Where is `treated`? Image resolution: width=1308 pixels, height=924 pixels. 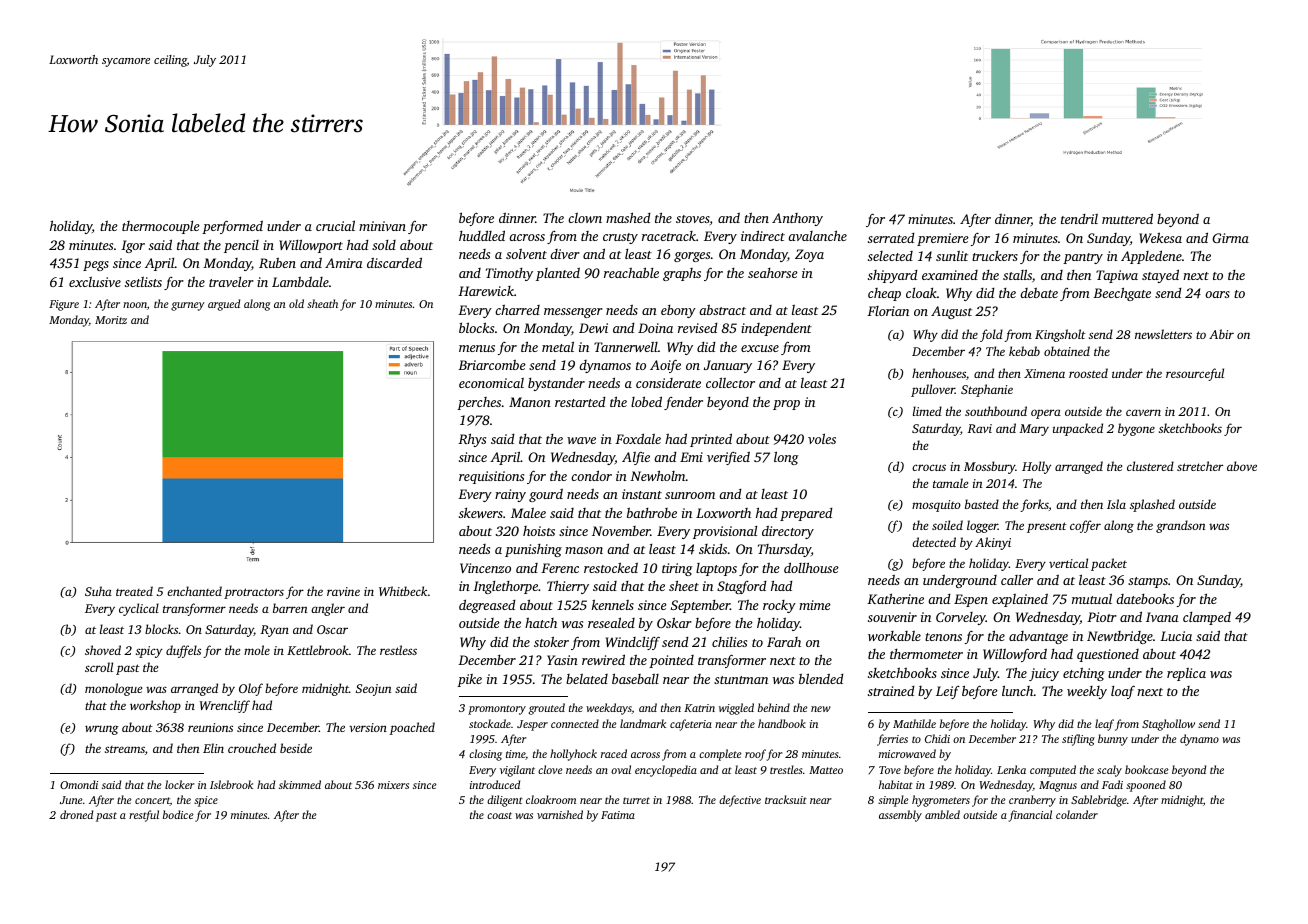
treated is located at coordinates (134, 591).
